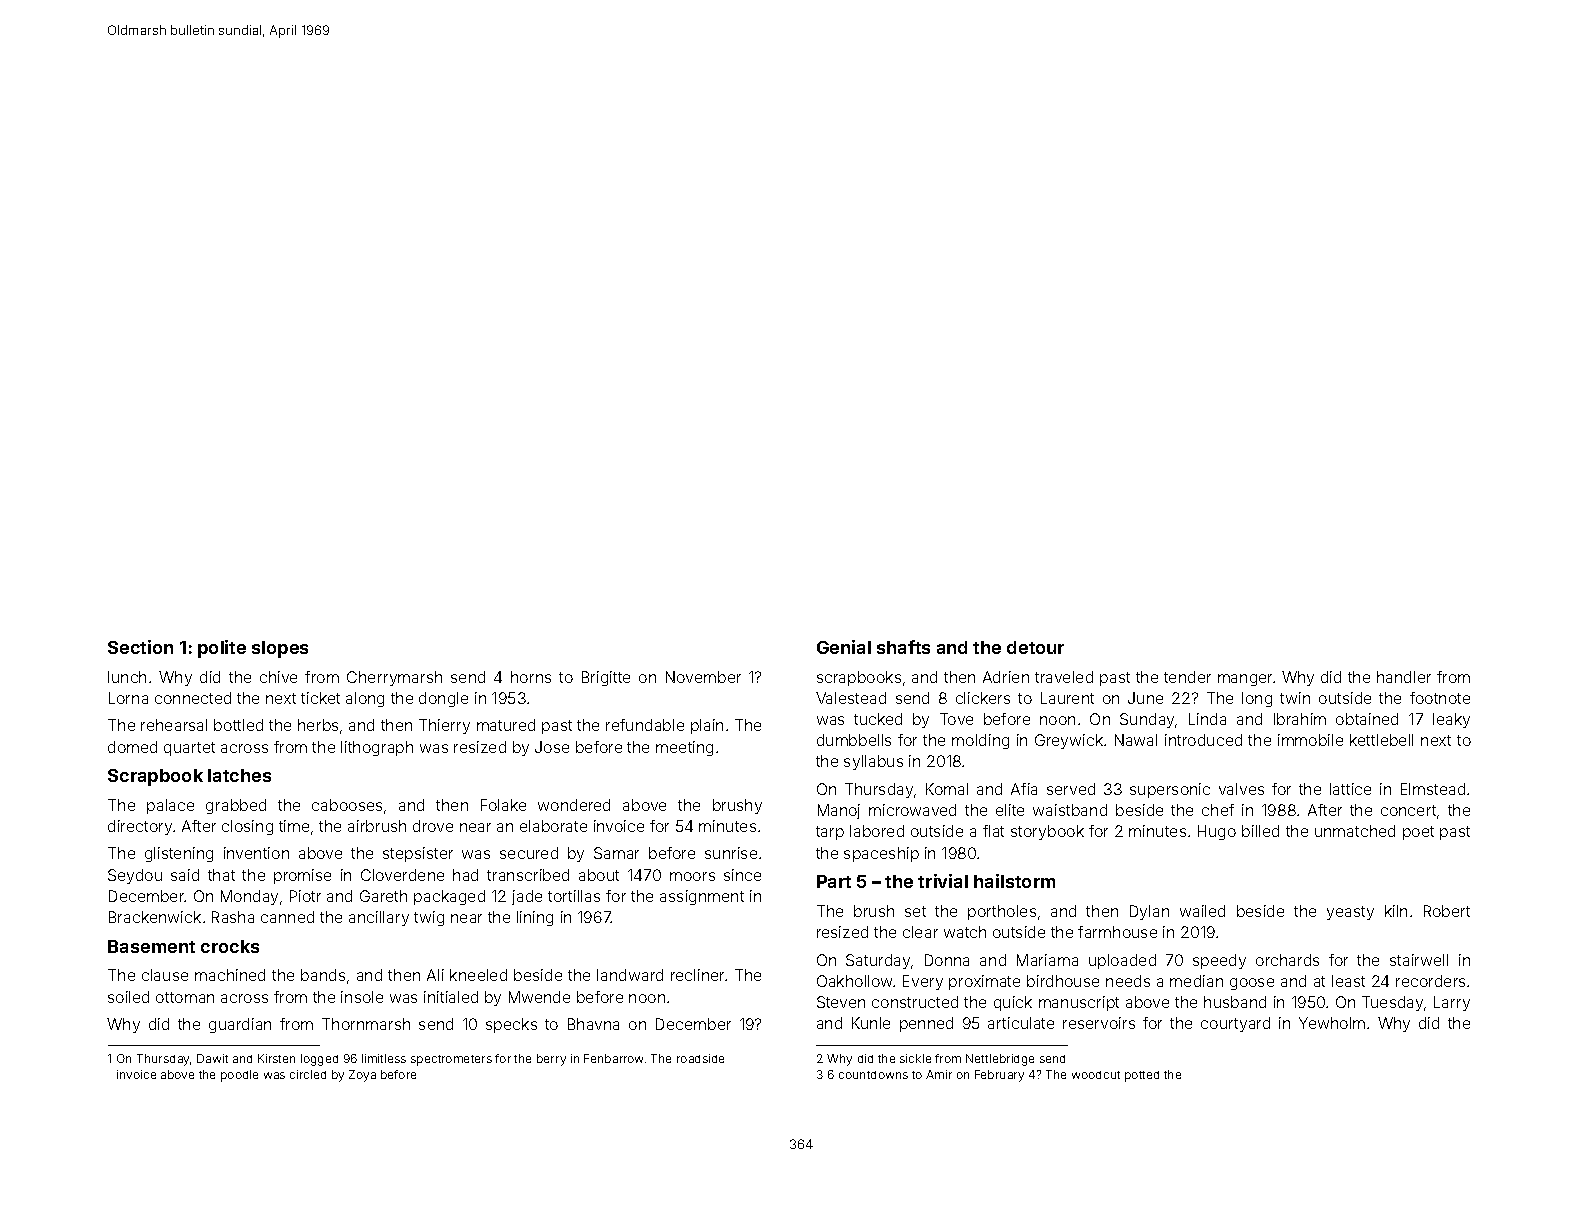 Image resolution: width=1579 pixels, height=1220 pixels. I want to click on Robert, so click(1447, 911).
